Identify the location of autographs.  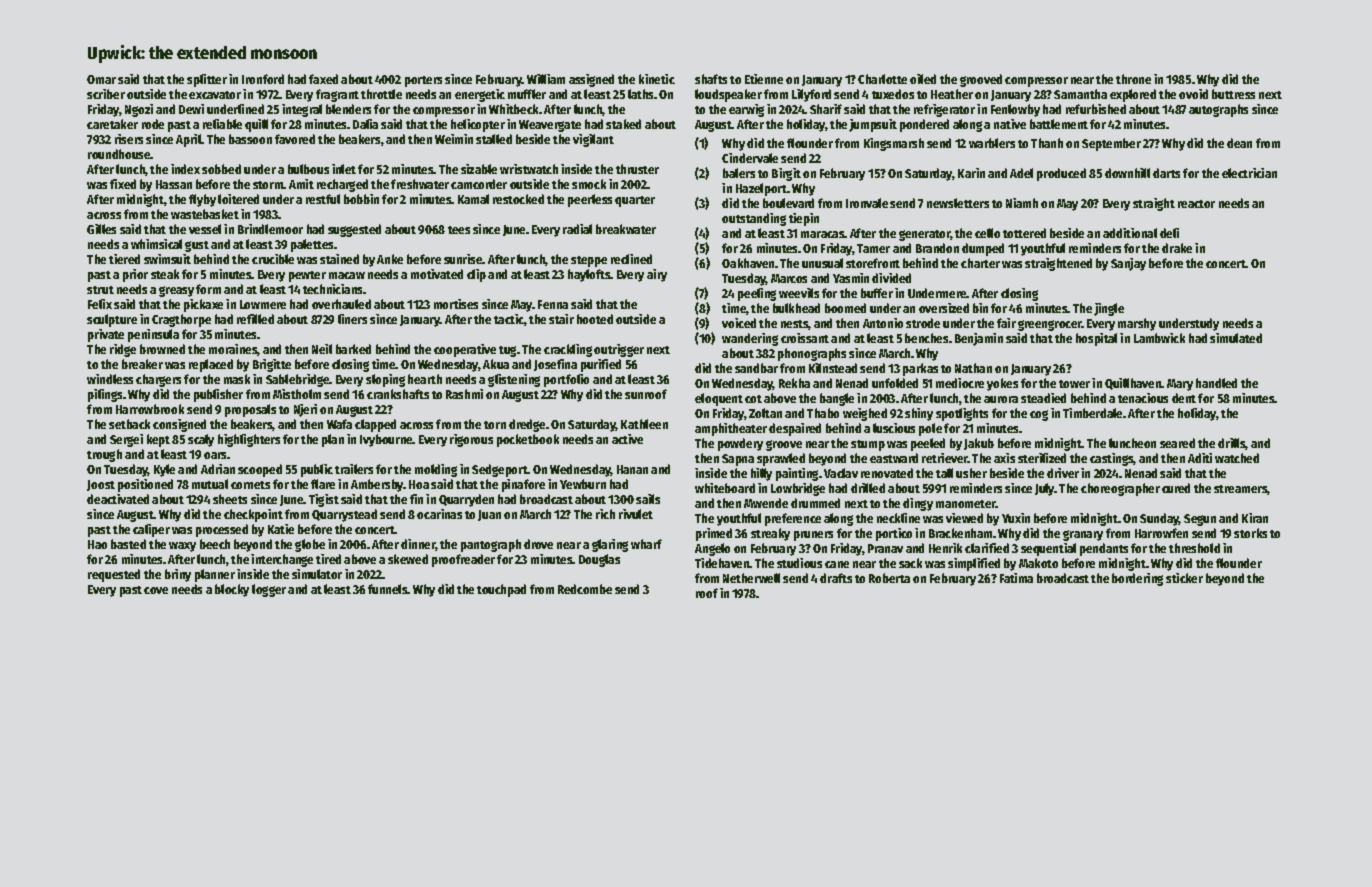
(1218, 110).
